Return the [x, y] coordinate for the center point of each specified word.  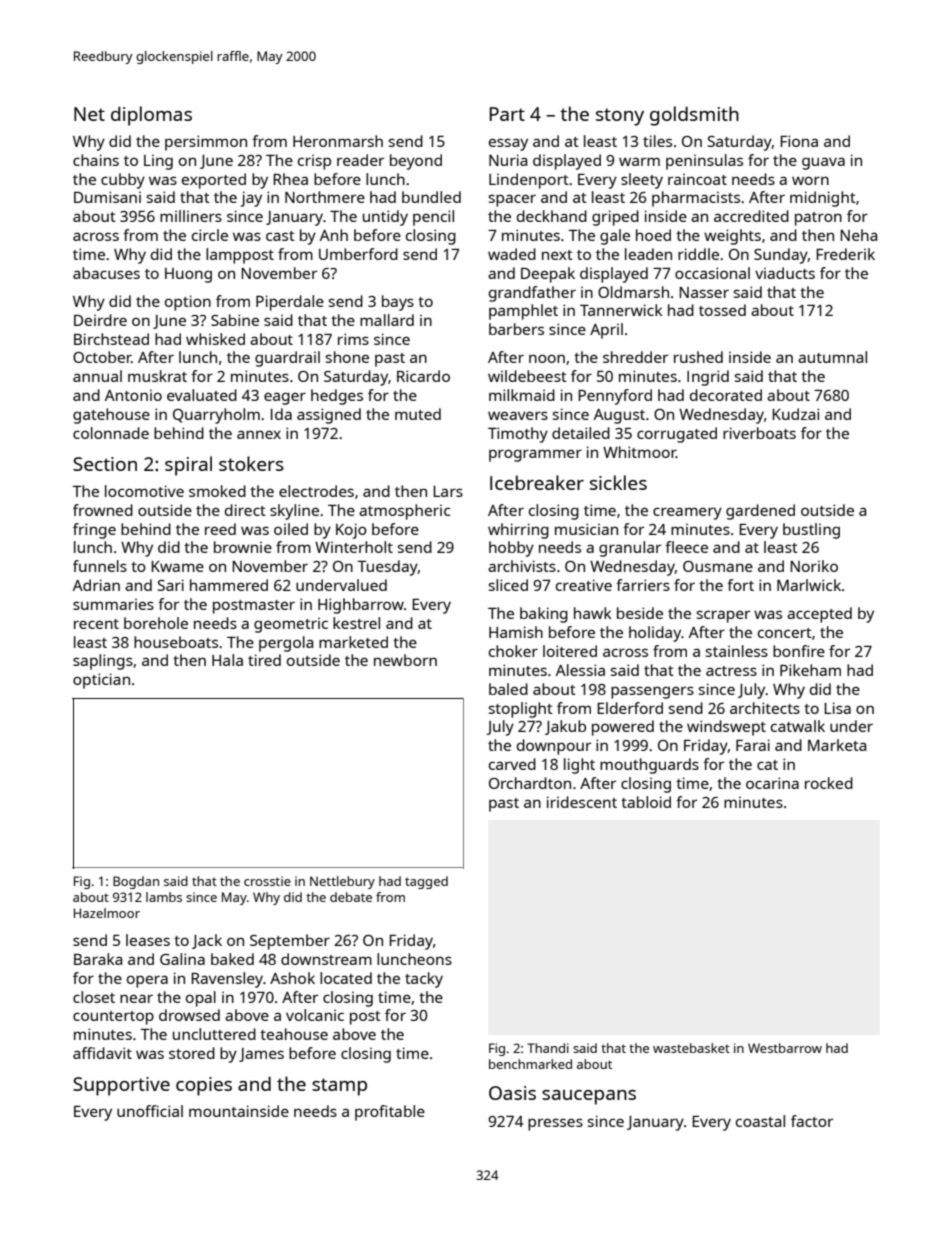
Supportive [121, 1086]
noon [547, 358]
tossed [722, 310]
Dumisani [107, 197]
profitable [390, 1113]
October [102, 357]
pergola [286, 644]
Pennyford [615, 397]
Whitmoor [639, 452]
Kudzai [795, 414]
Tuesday [387, 568]
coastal [760, 1121]
